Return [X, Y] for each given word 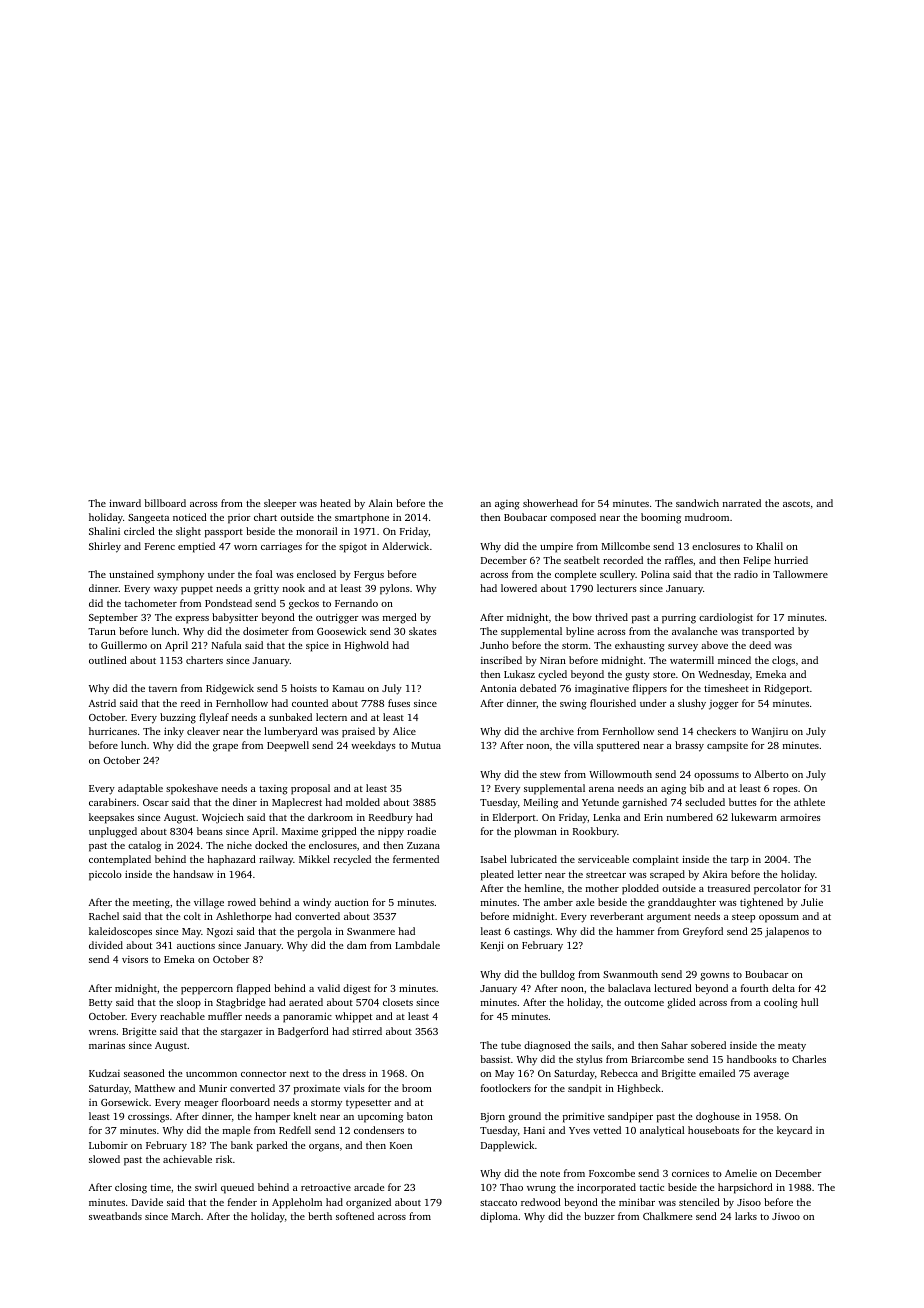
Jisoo [749, 1202]
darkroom [330, 817]
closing [131, 1188]
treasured [729, 888]
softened [355, 1216]
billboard [165, 503]
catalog [144, 846]
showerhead [550, 503]
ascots [796, 504]
